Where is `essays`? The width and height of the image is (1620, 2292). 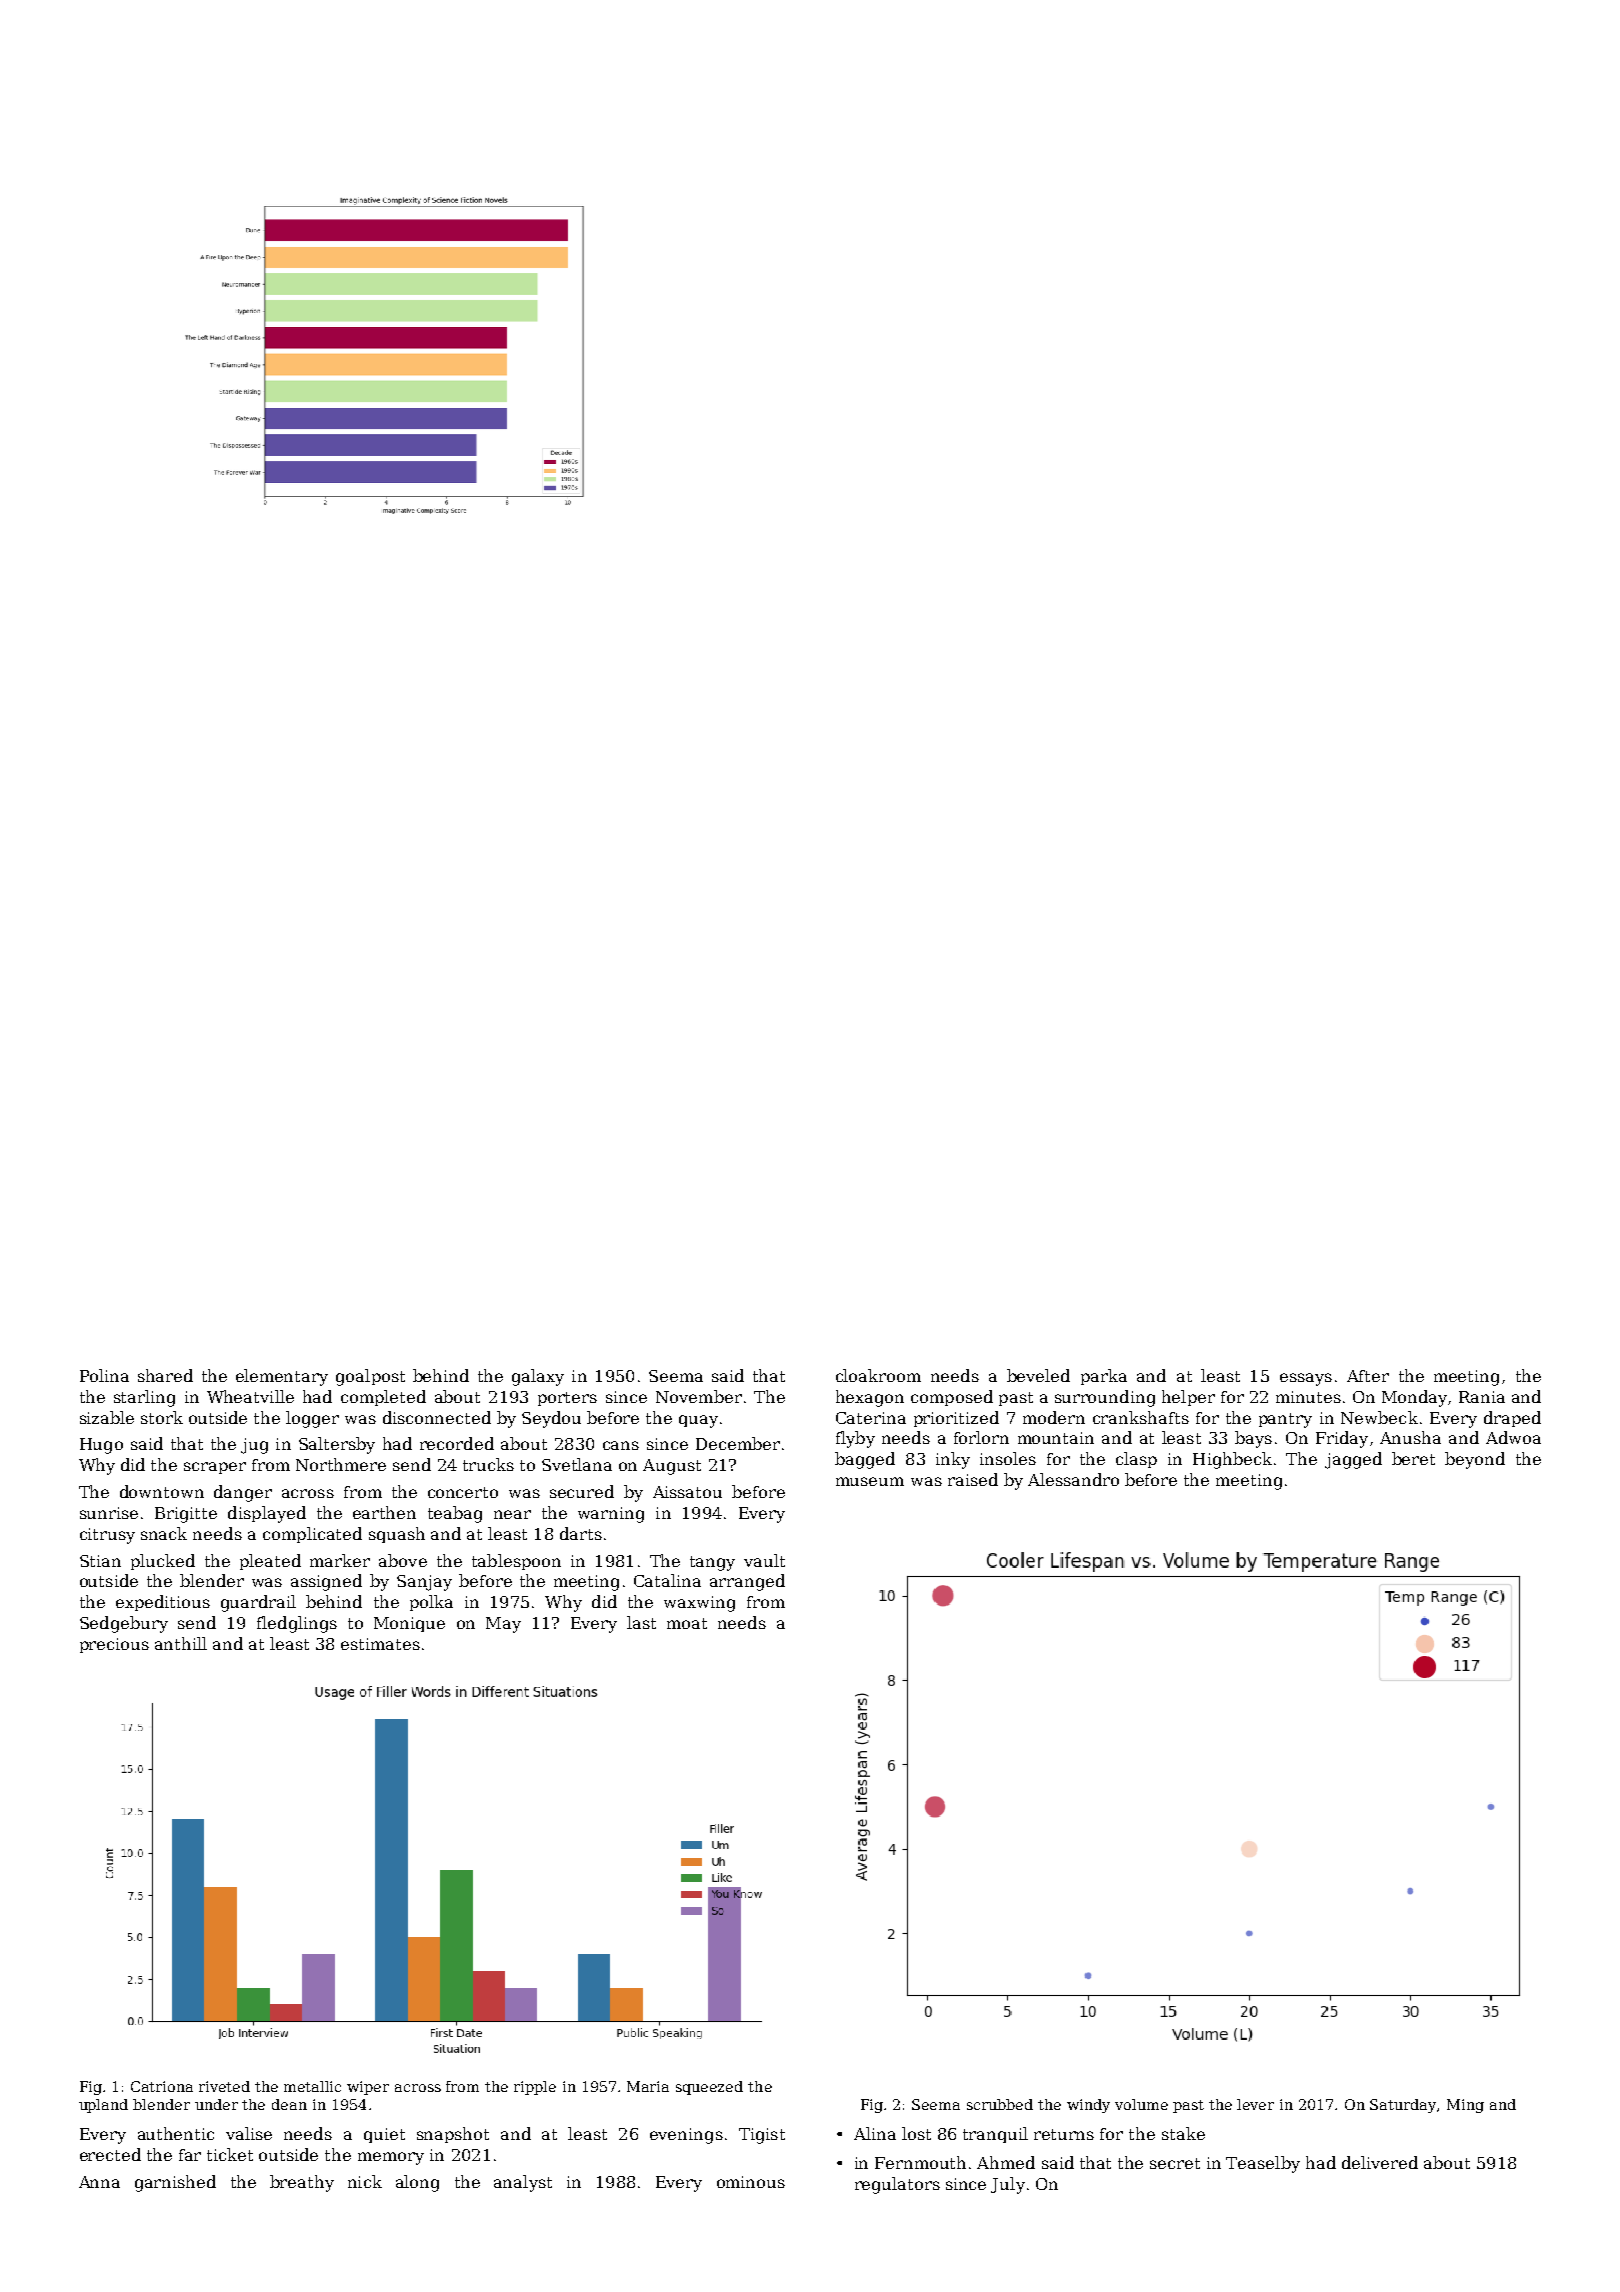 essays is located at coordinates (1306, 1379).
